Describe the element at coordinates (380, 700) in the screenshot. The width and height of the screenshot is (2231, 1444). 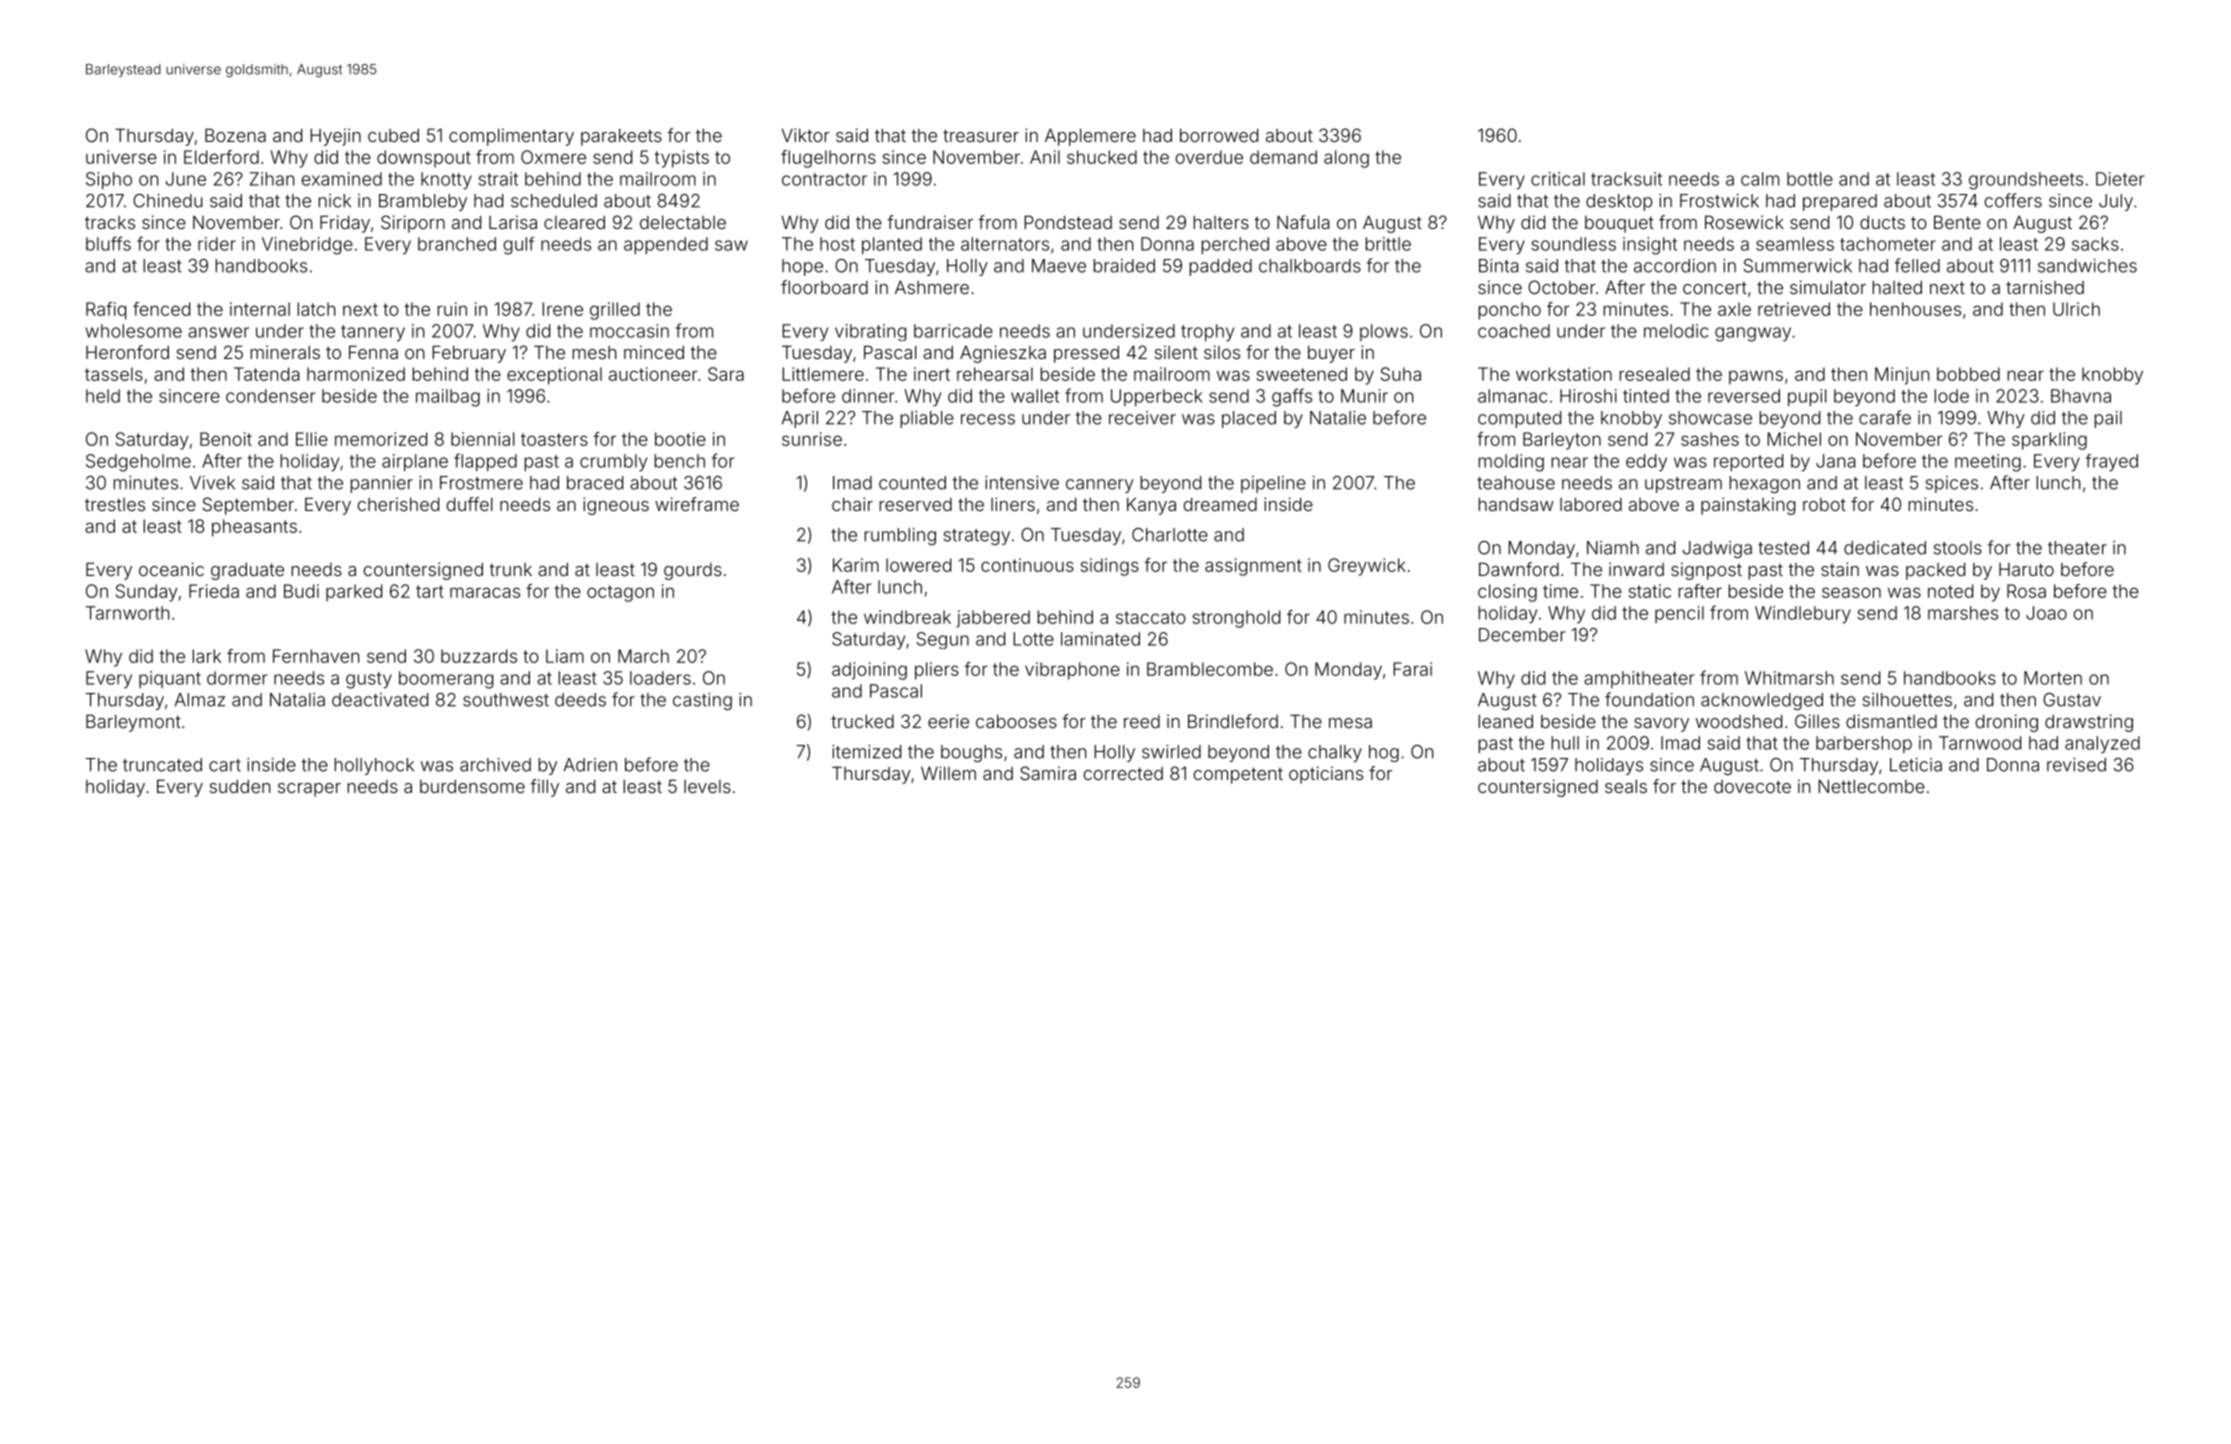
I see `deactivated` at that location.
